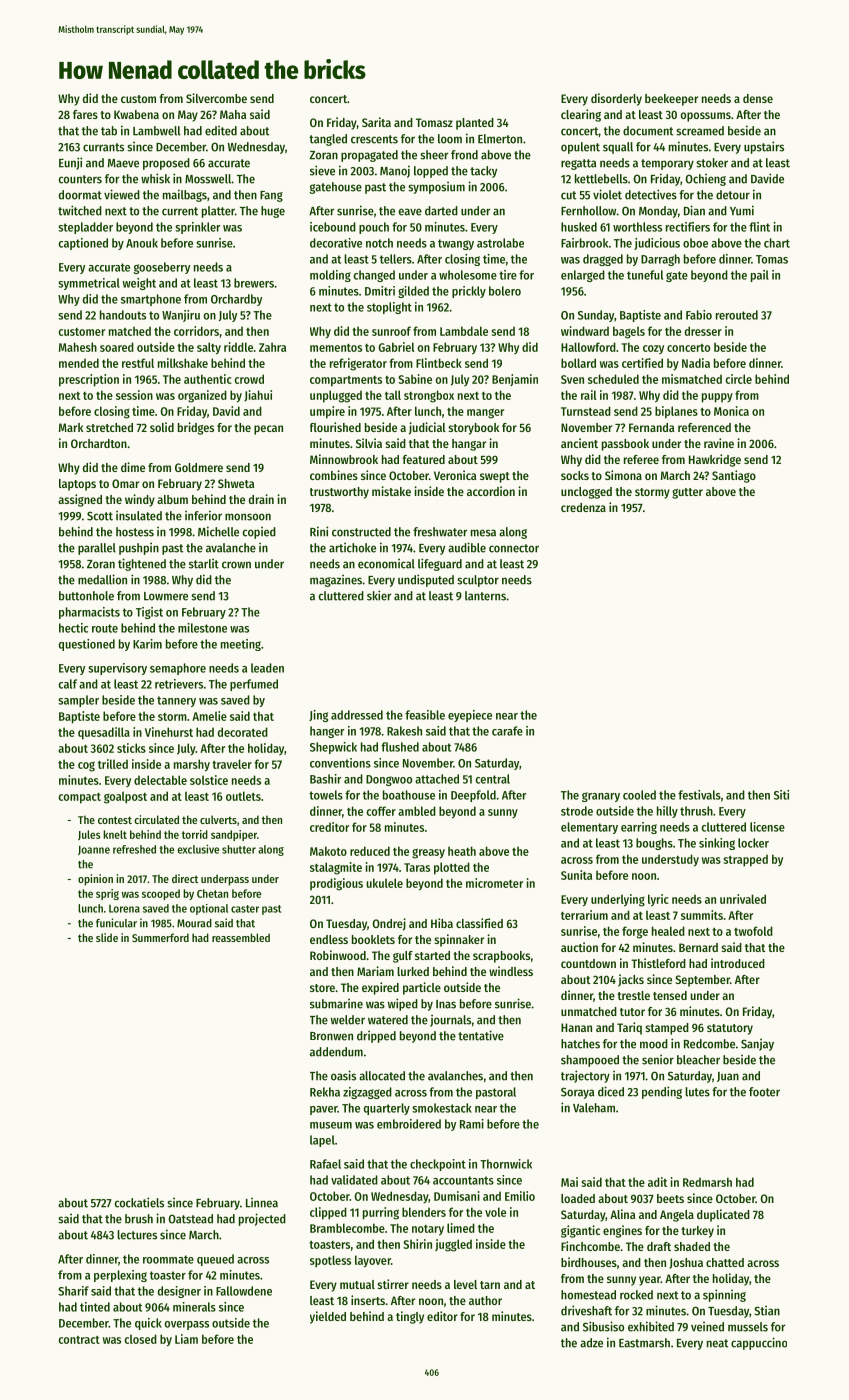 This document has height=1400, width=849. Describe the element at coordinates (115, 820) in the document. I see `contest` at that location.
